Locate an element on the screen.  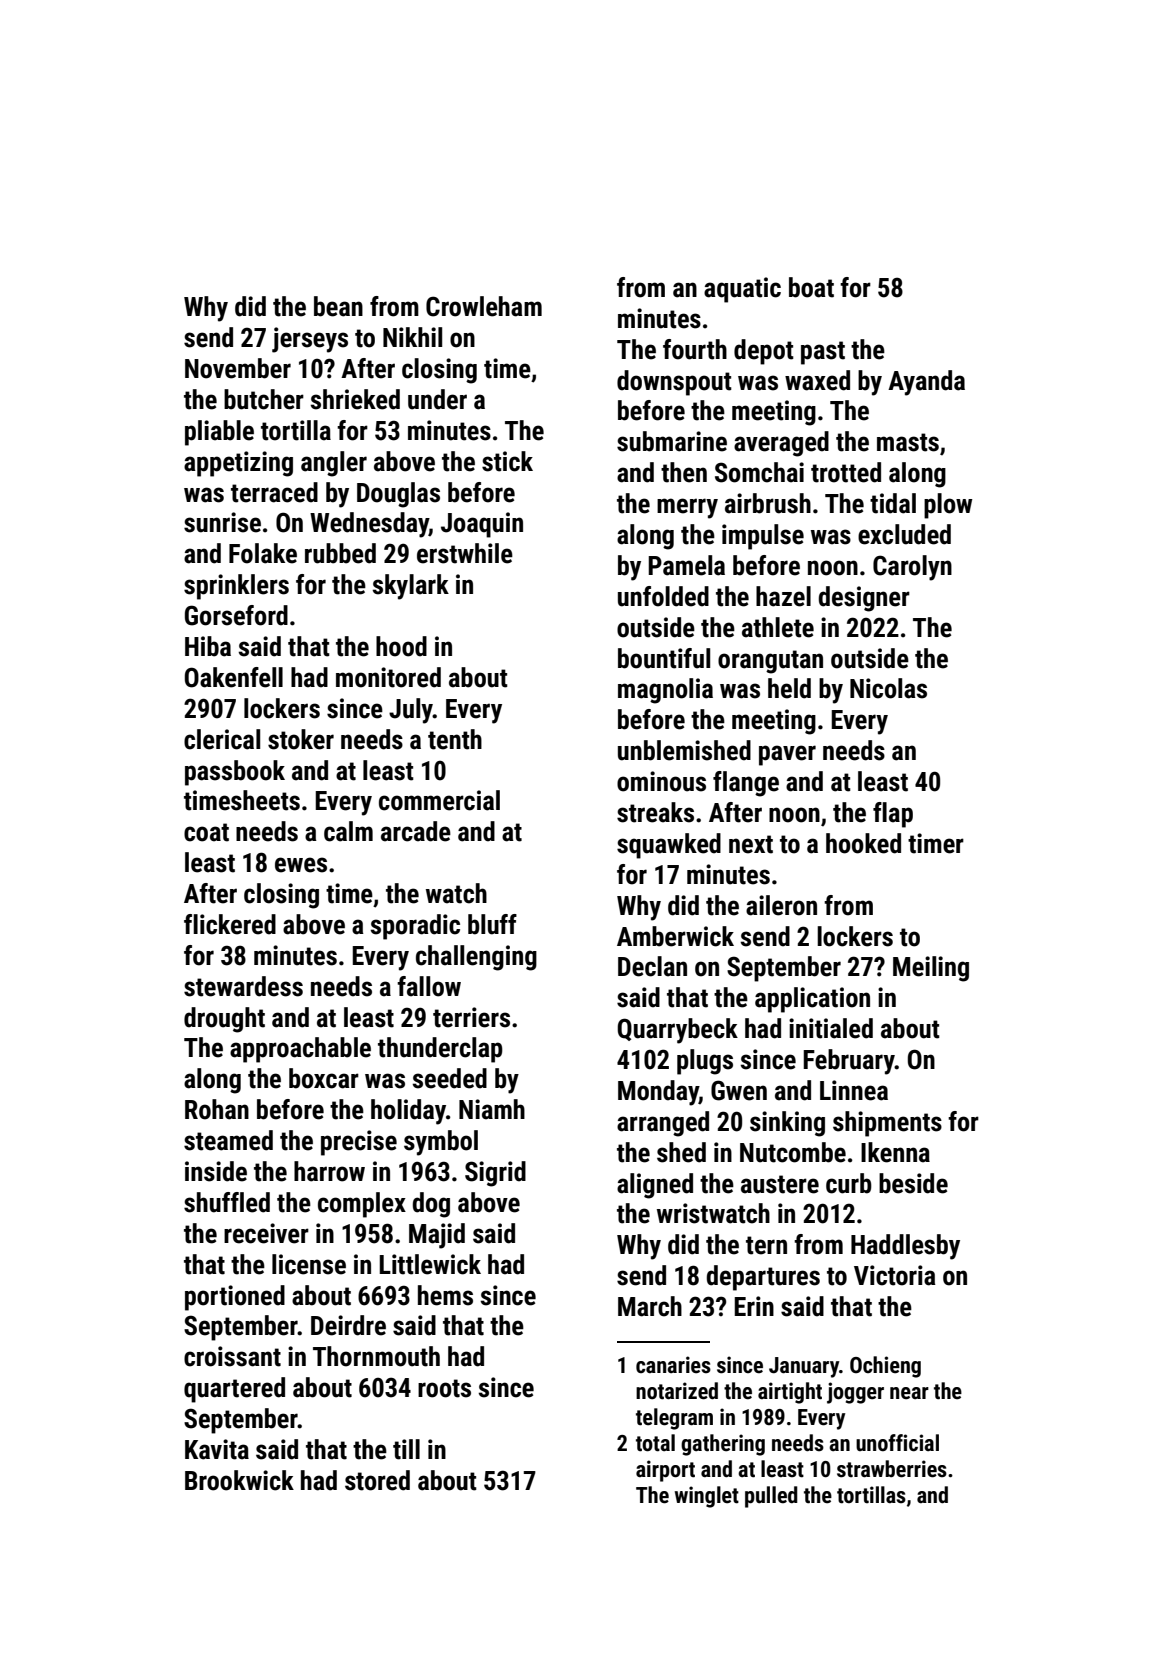
flap is located at coordinates (893, 815).
